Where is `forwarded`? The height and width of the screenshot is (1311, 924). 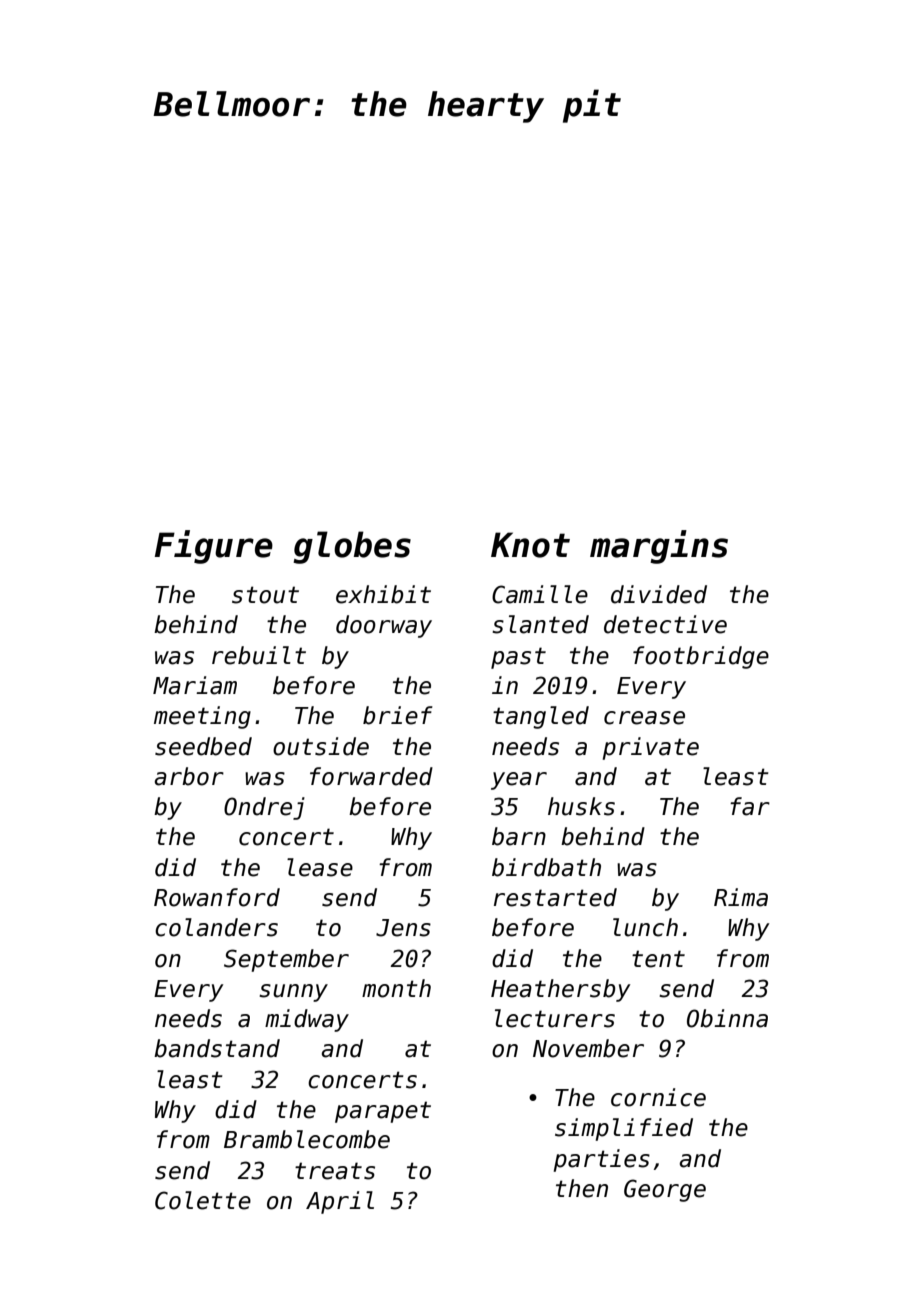 forwarded is located at coordinates (371, 776).
